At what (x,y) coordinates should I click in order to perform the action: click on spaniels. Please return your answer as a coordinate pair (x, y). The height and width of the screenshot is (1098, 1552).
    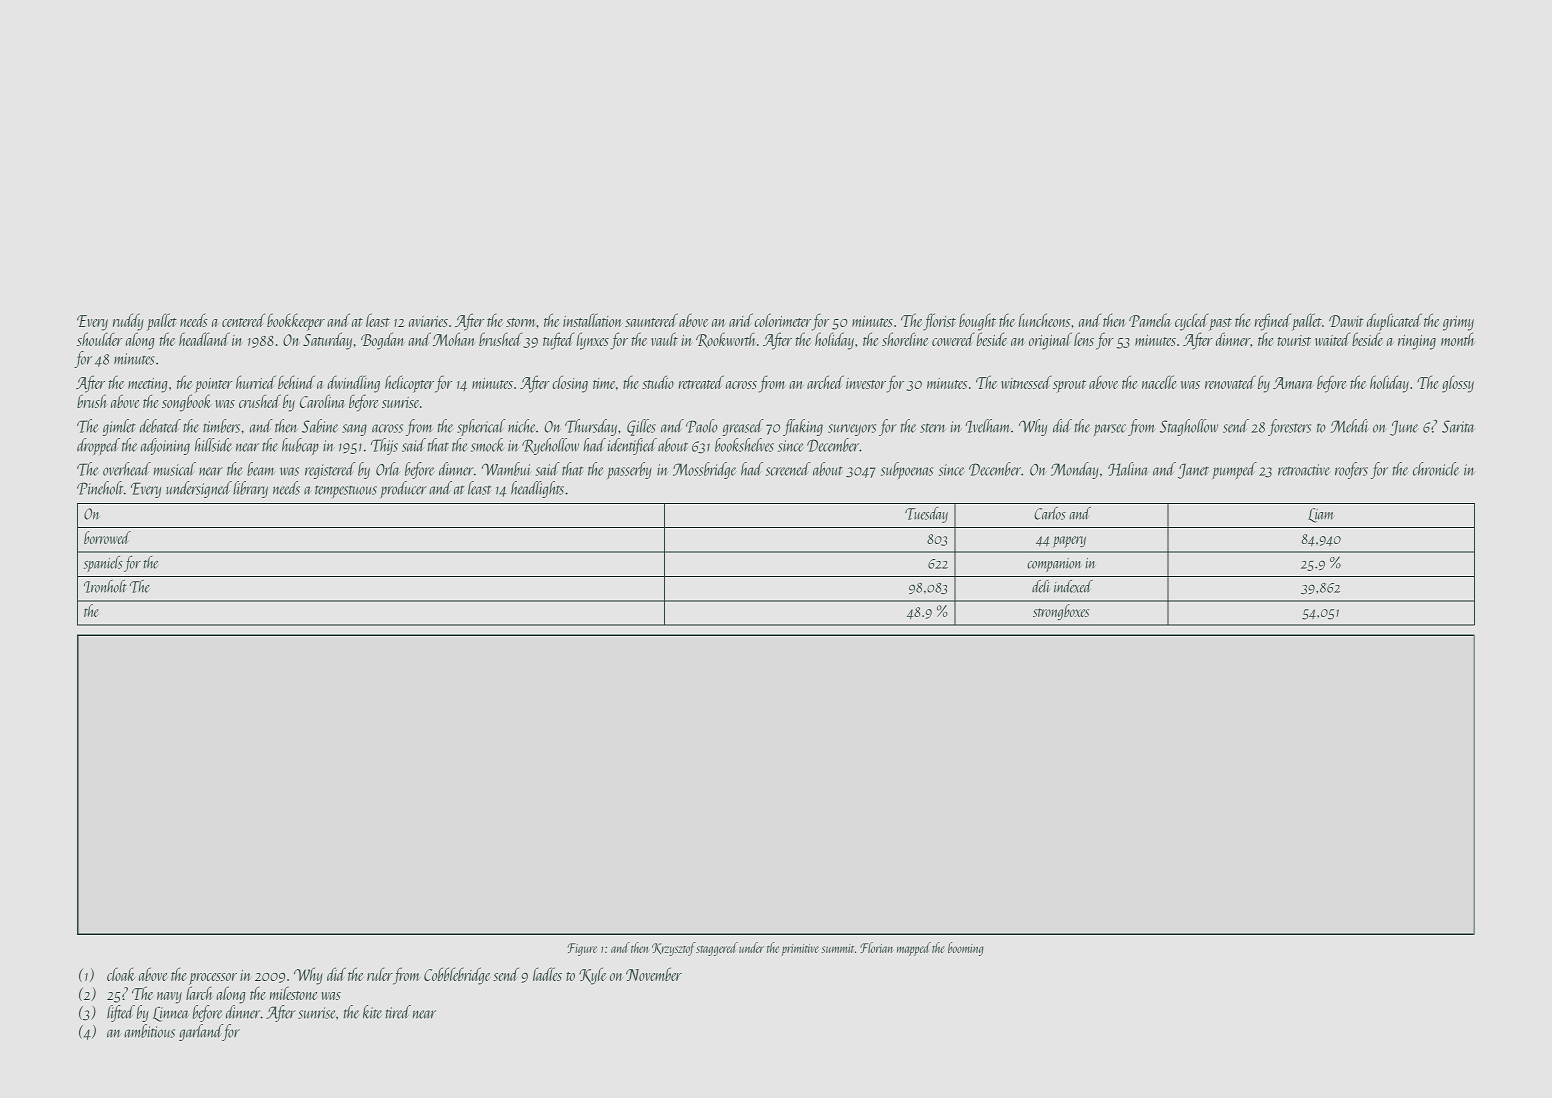
    Looking at the image, I should click on (103, 564).
